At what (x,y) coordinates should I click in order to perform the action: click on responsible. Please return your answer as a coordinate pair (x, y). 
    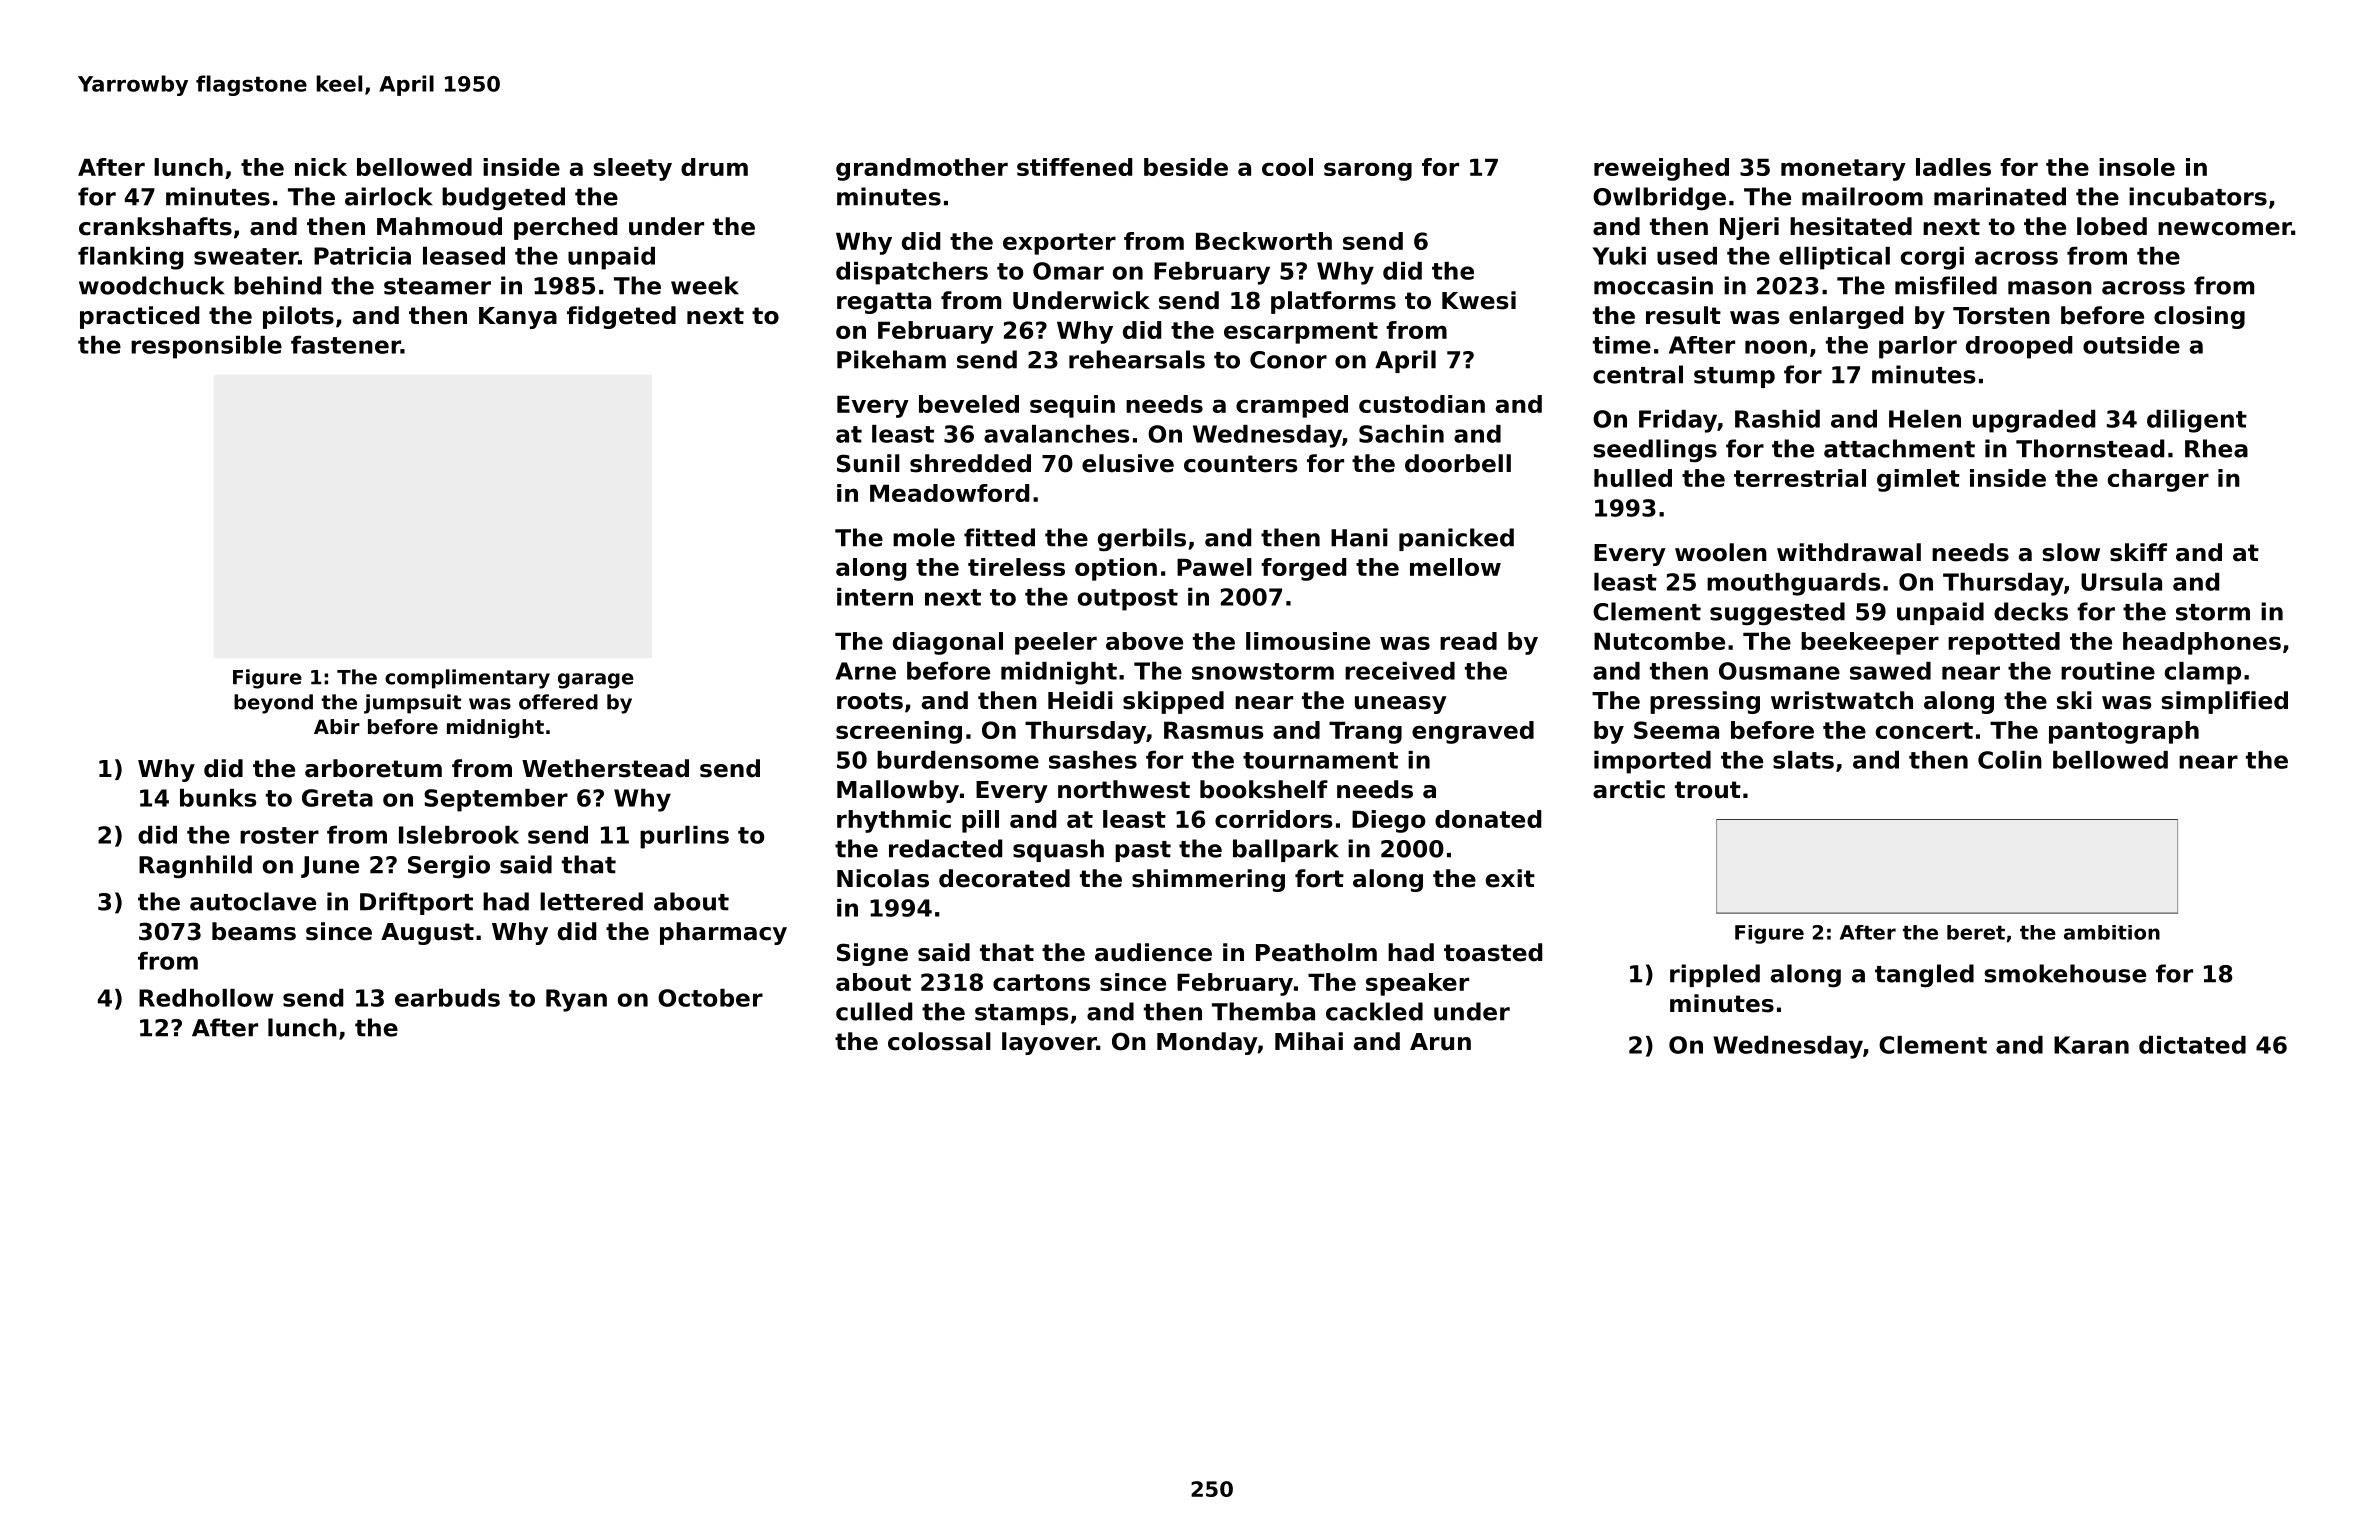
    Looking at the image, I should click on (206, 347).
